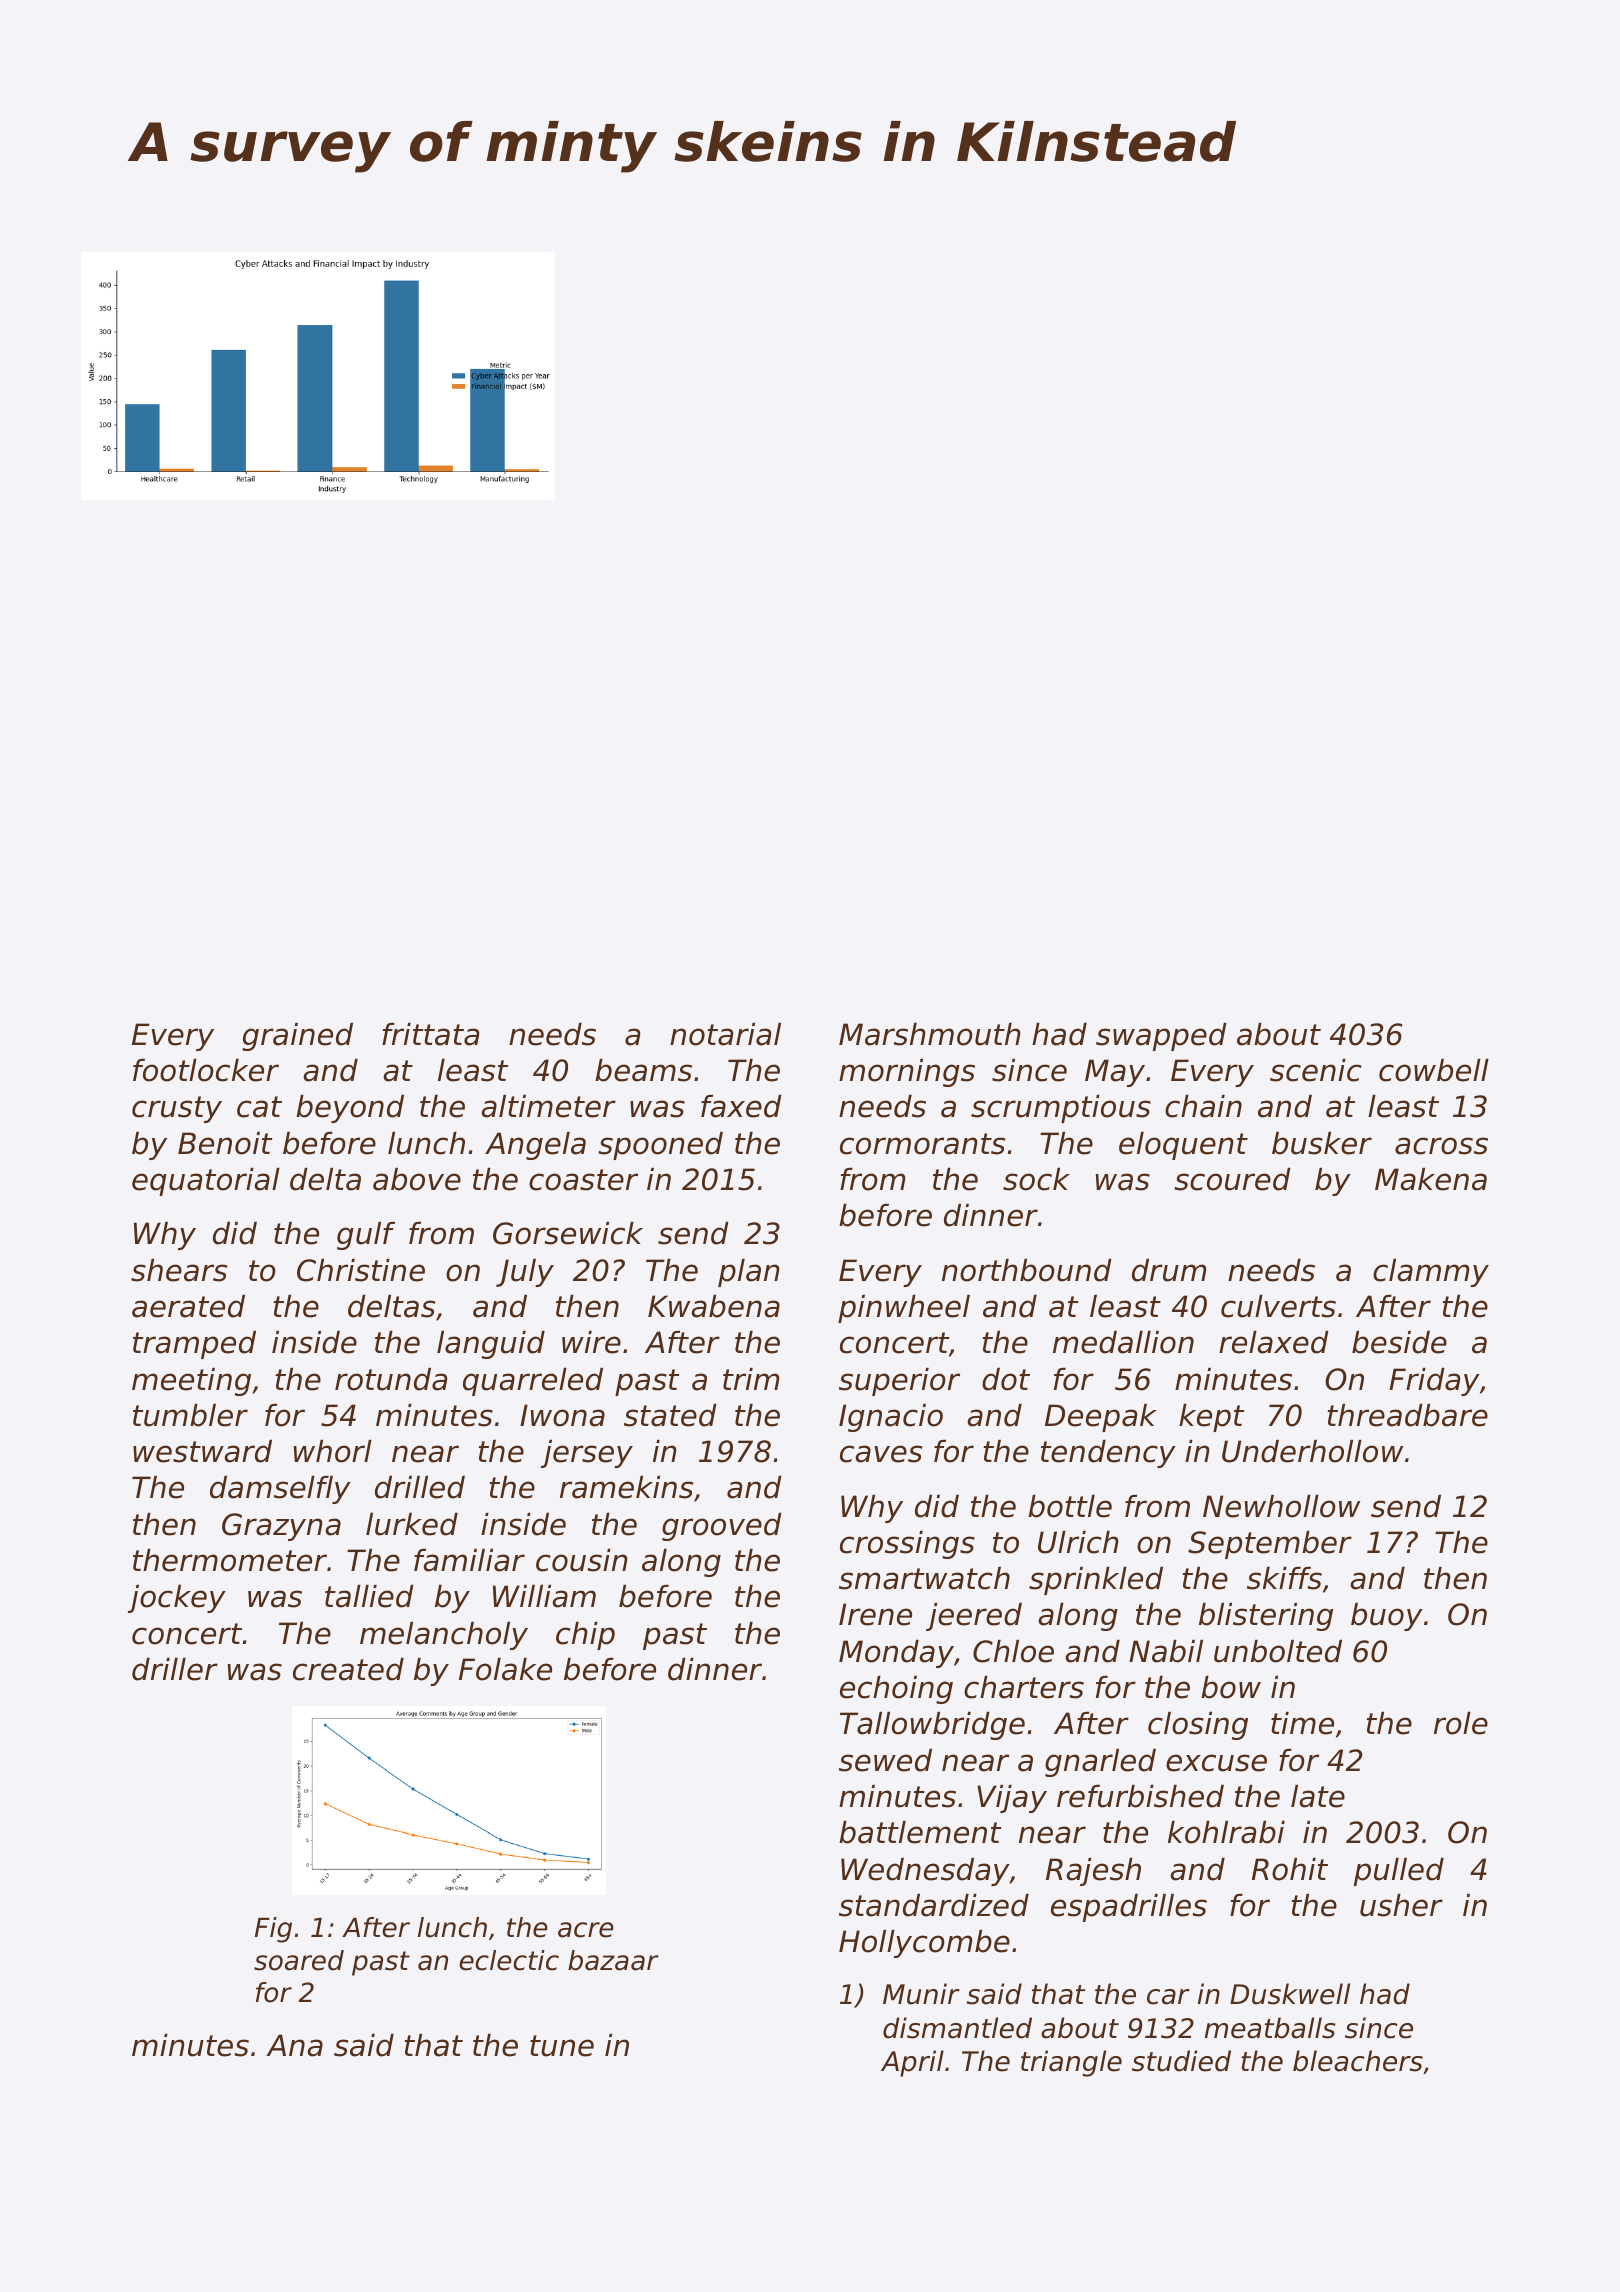 This document has height=2292, width=1620. Describe the element at coordinates (430, 1034) in the document. I see `frittata` at that location.
